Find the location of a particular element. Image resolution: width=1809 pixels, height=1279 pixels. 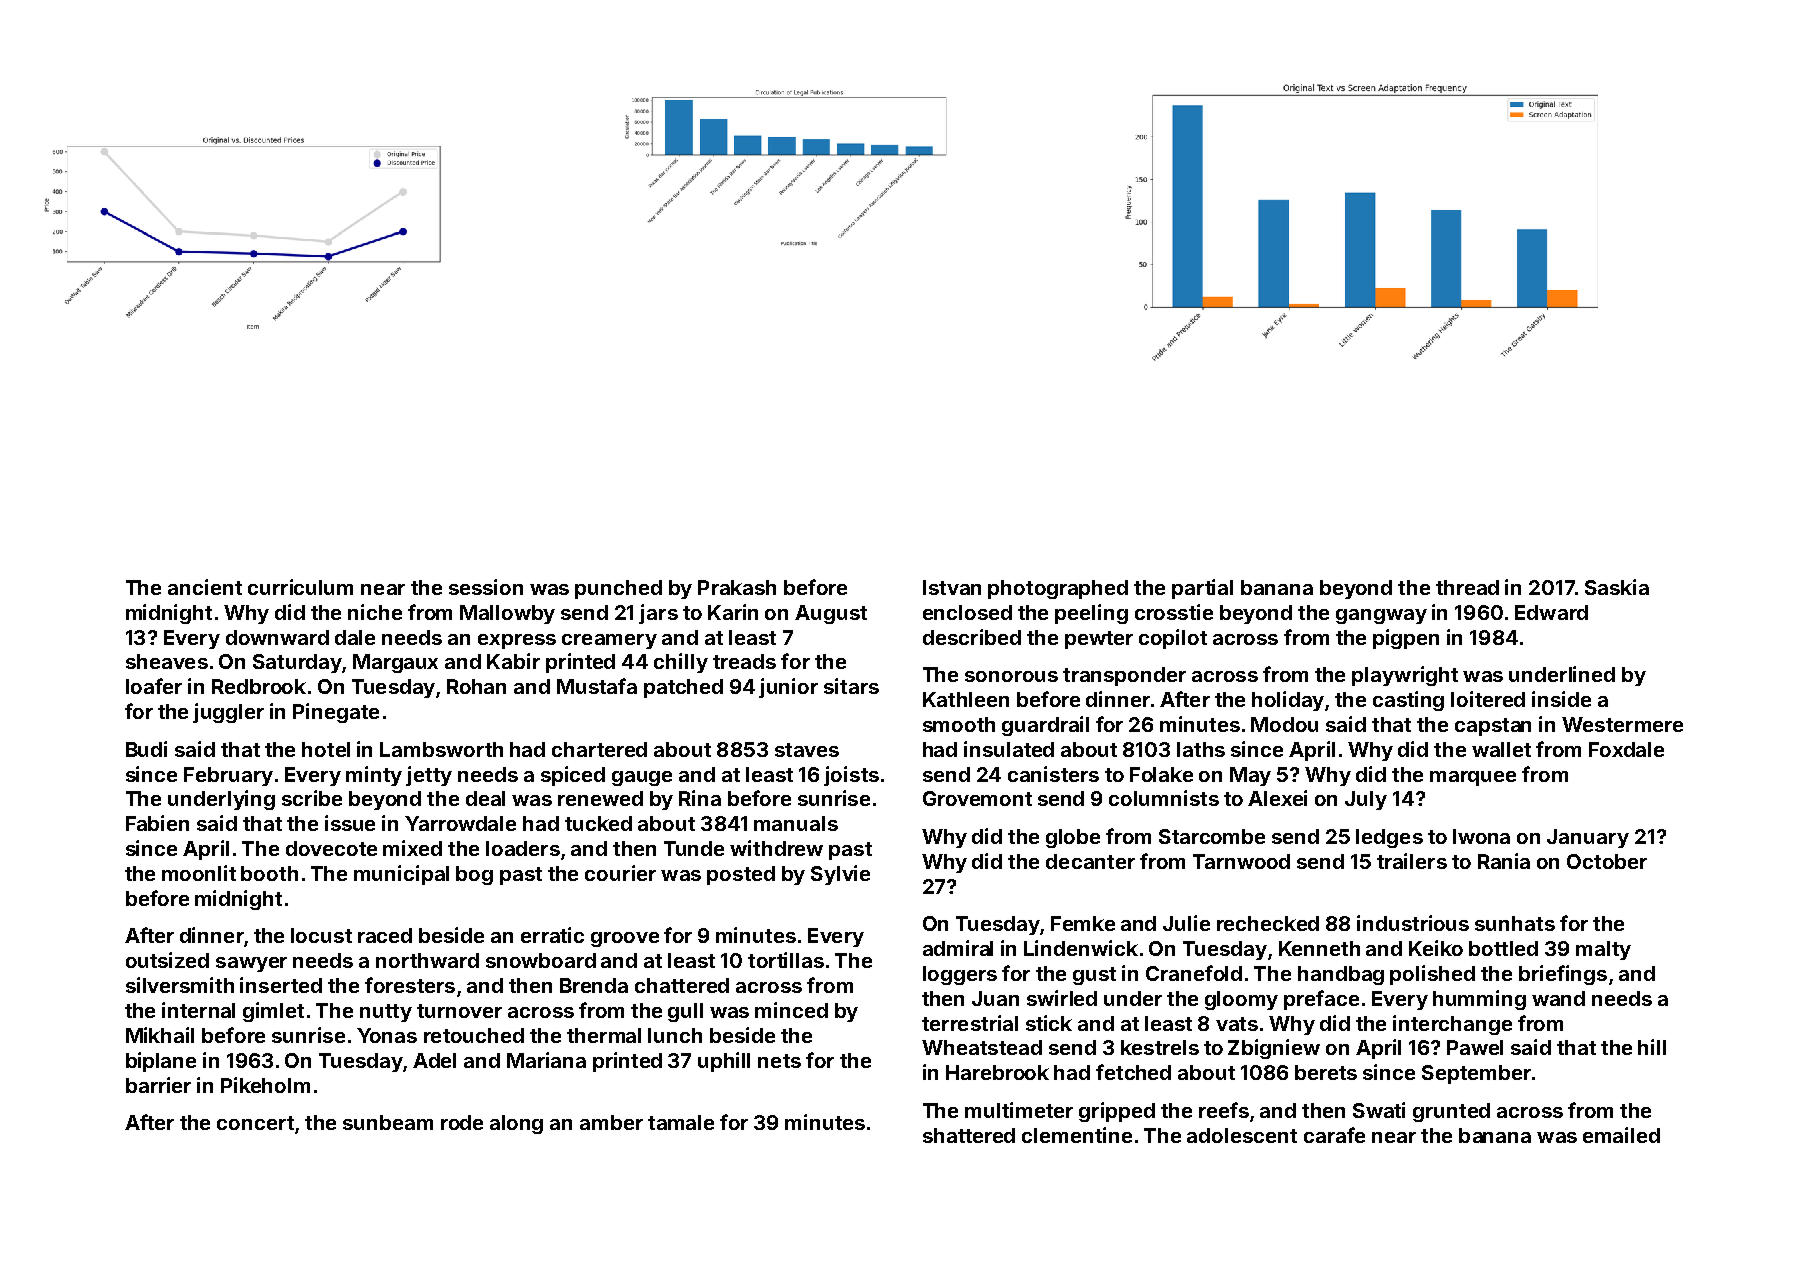

hotel is located at coordinates (326, 749).
